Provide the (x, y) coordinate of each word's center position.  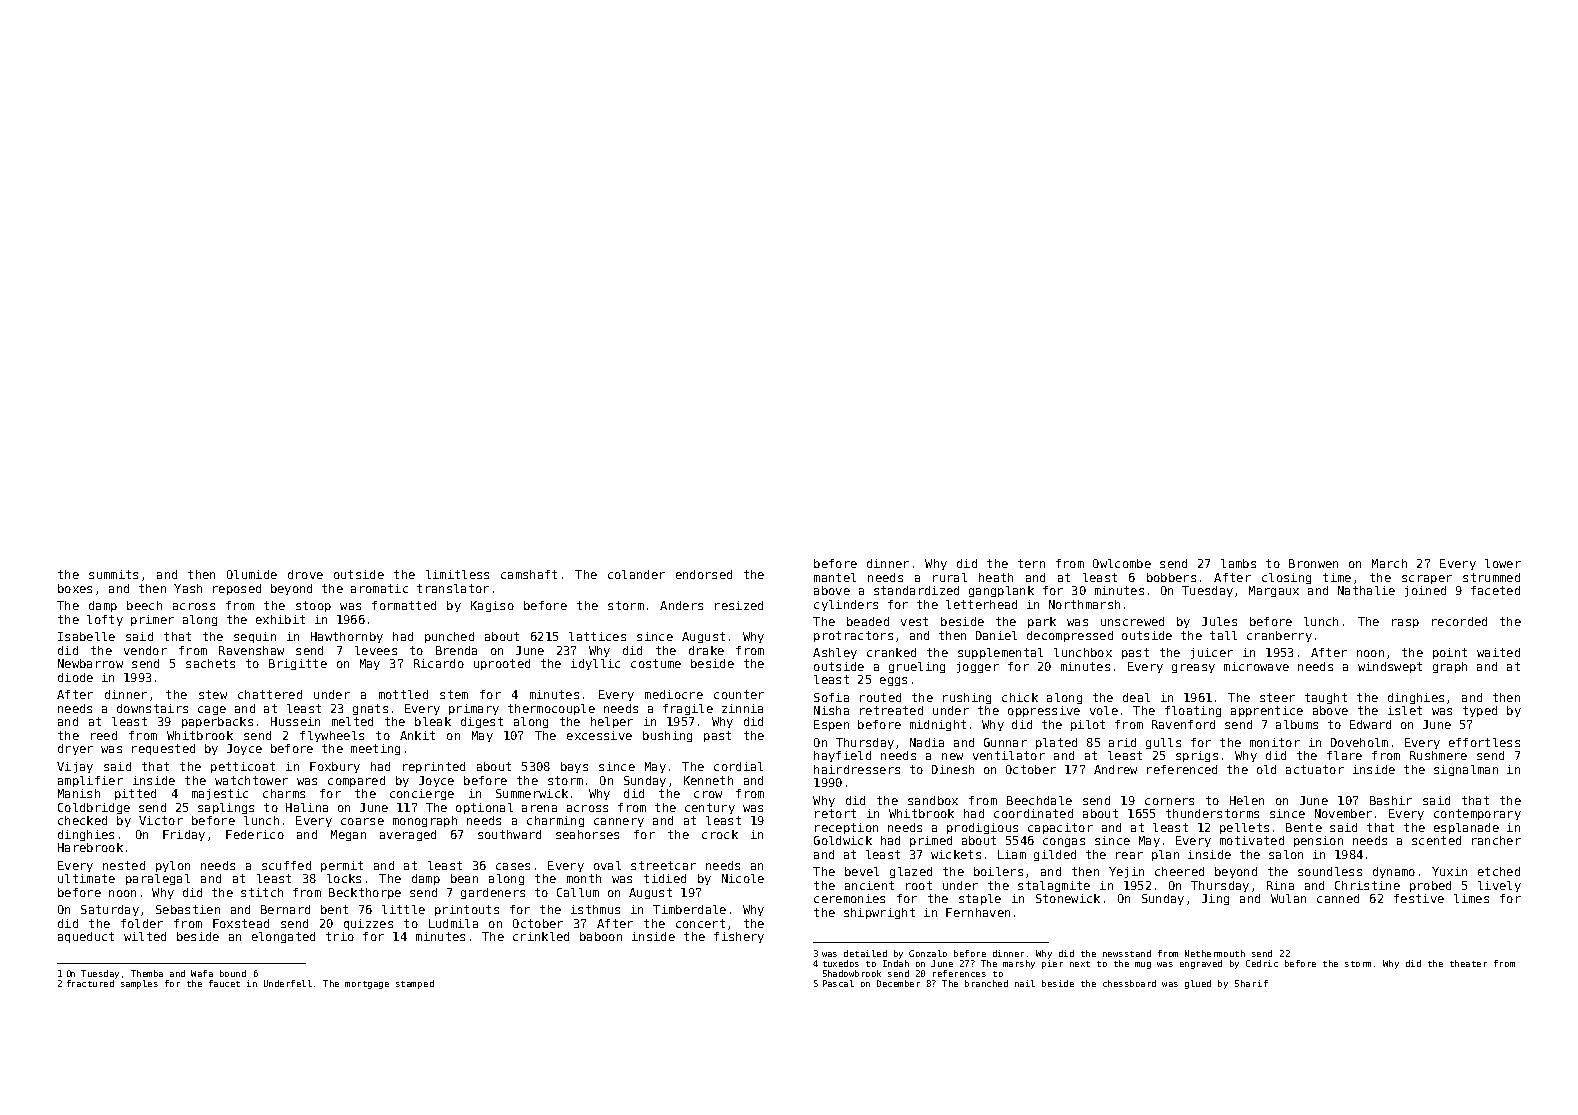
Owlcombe (1122, 563)
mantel (835, 577)
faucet (224, 983)
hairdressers (857, 769)
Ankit (417, 735)
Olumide (252, 574)
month (584, 878)
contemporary (1477, 814)
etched (1499, 871)
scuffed (286, 865)
